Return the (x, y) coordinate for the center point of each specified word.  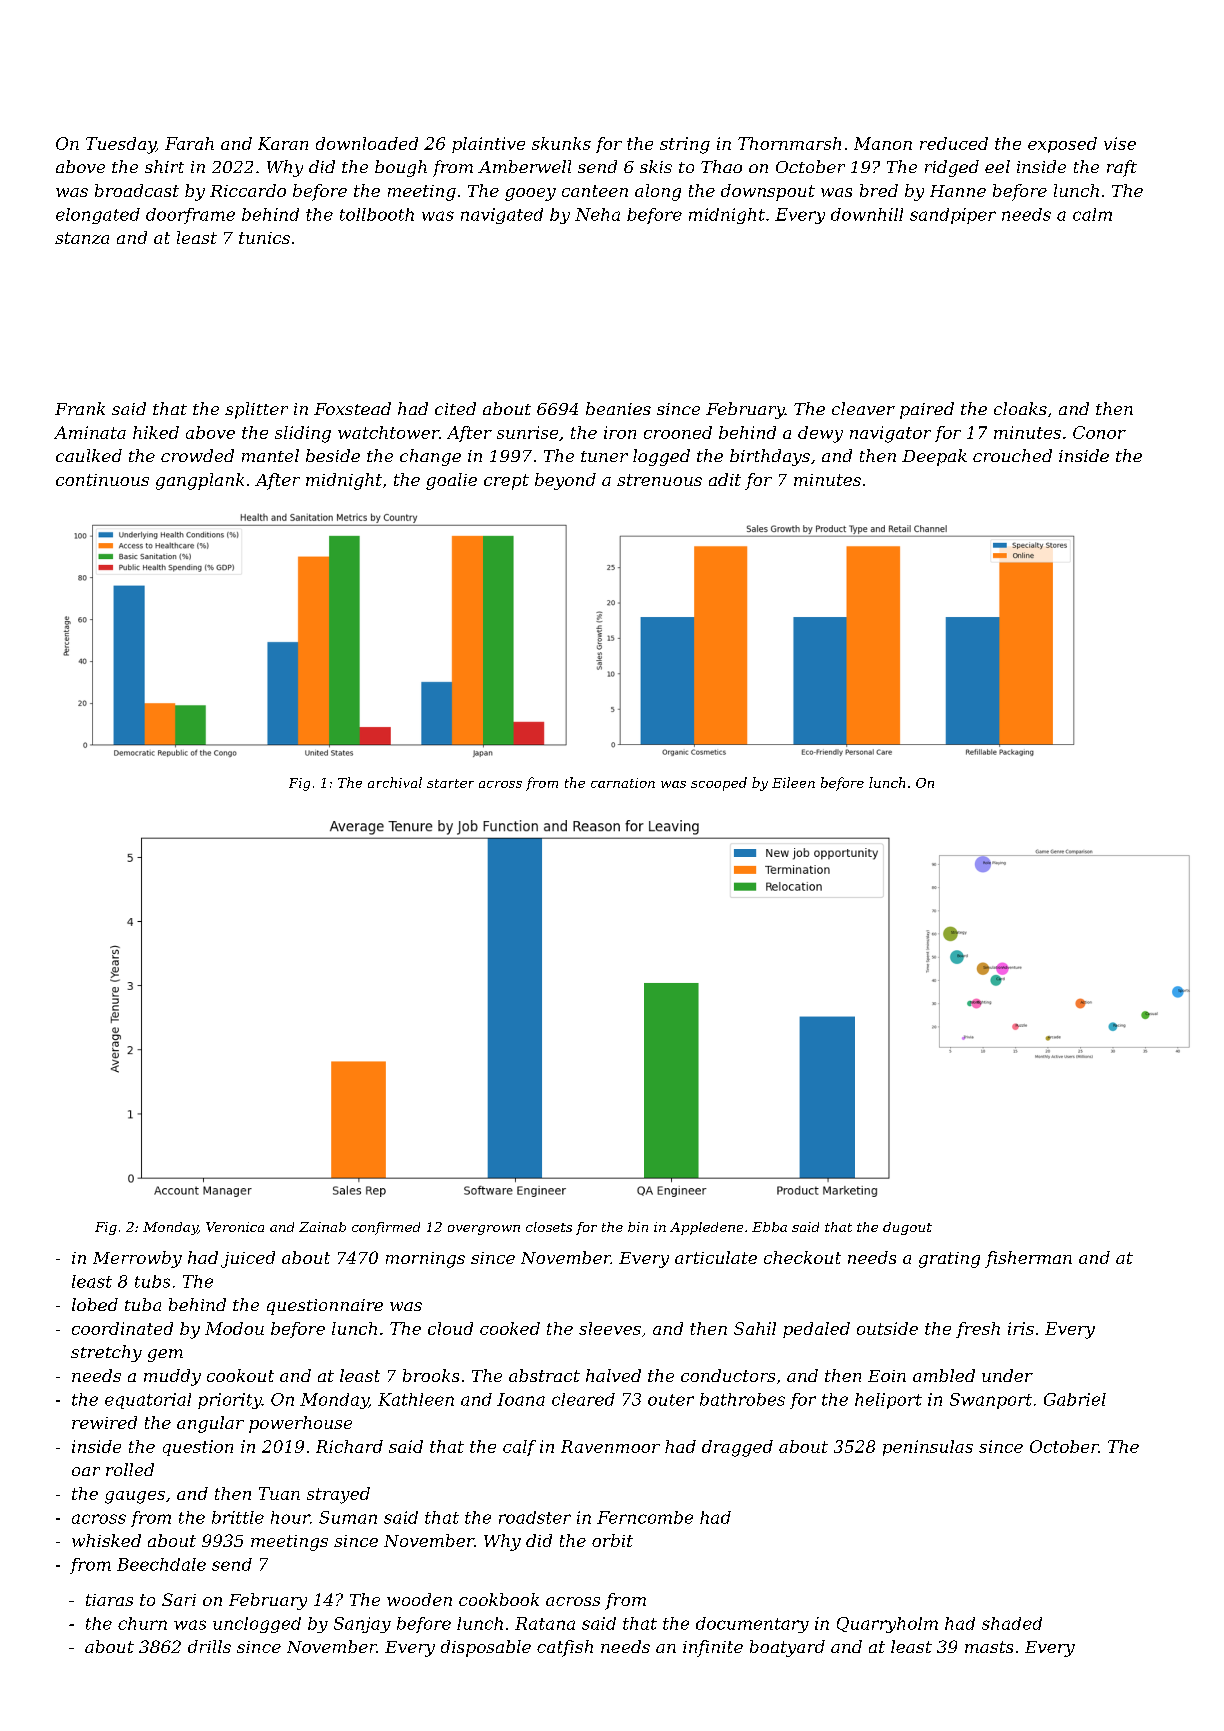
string (685, 145)
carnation (623, 783)
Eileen (793, 782)
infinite (713, 1648)
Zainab (322, 1227)
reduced (954, 143)
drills (209, 1646)
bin (638, 1227)
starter (450, 783)
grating (949, 1260)
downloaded (367, 143)
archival (395, 782)
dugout (907, 1228)
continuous (102, 480)
